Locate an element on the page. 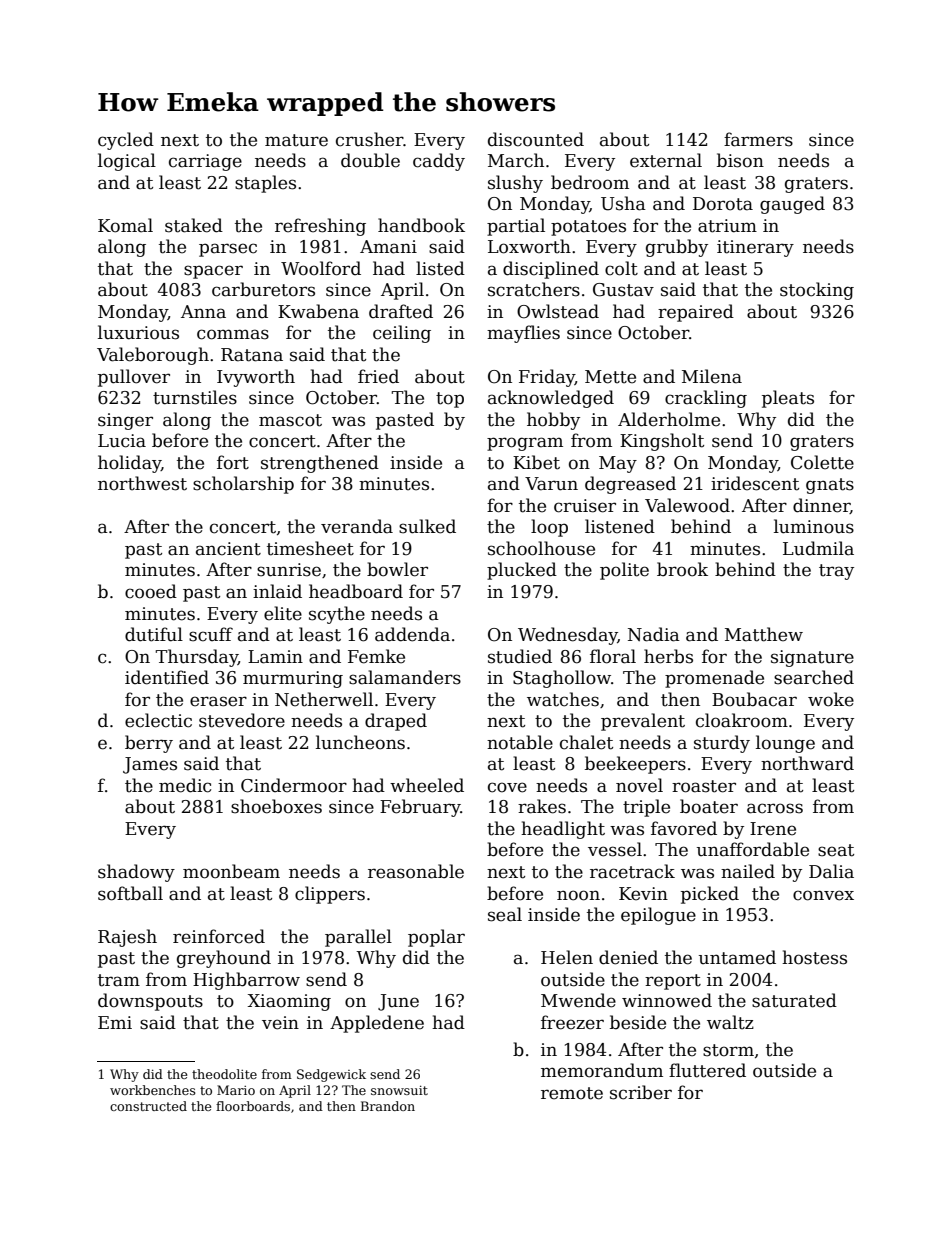 The image size is (952, 1233). Ludmila is located at coordinates (818, 548).
